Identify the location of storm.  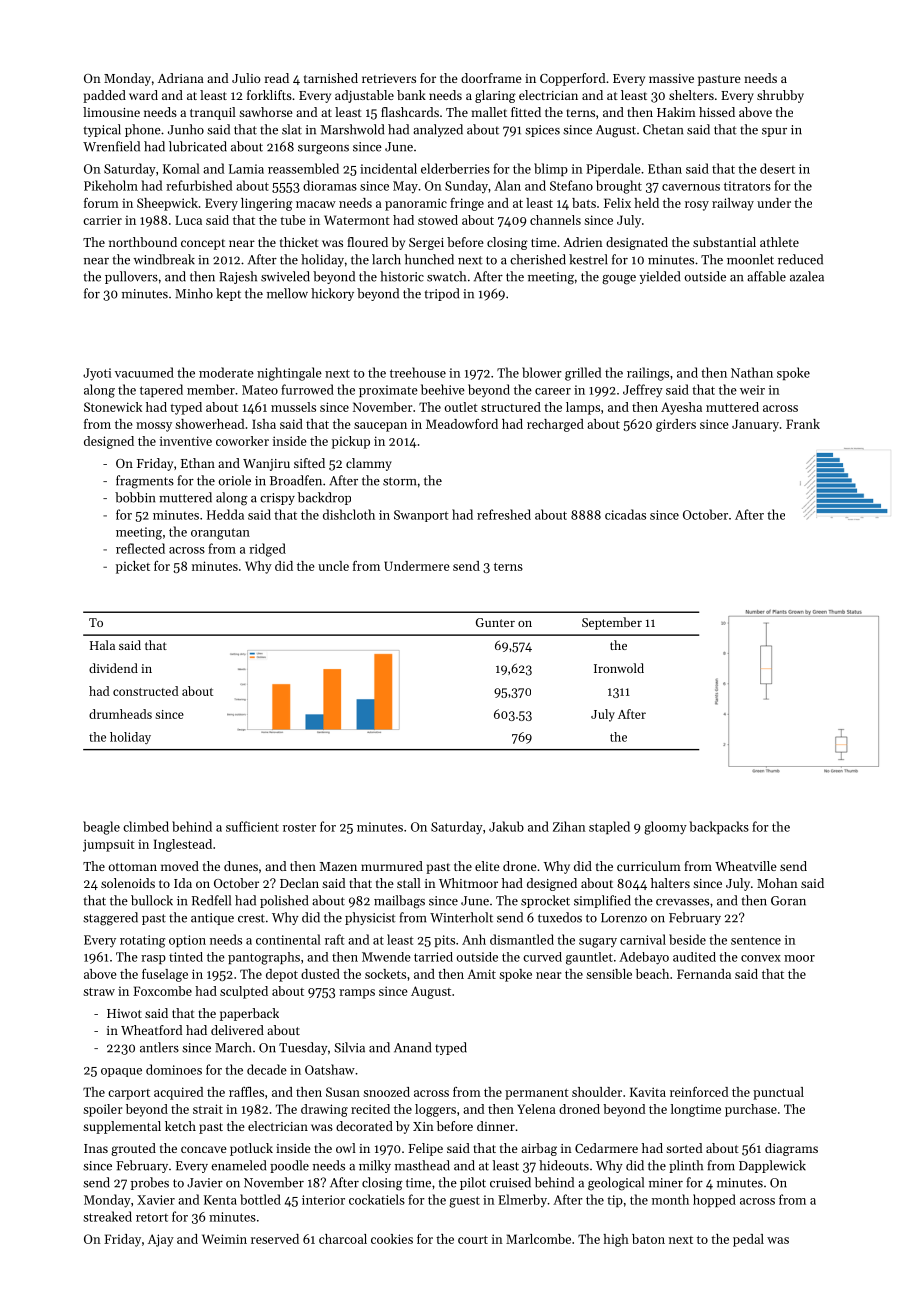
(399, 481).
